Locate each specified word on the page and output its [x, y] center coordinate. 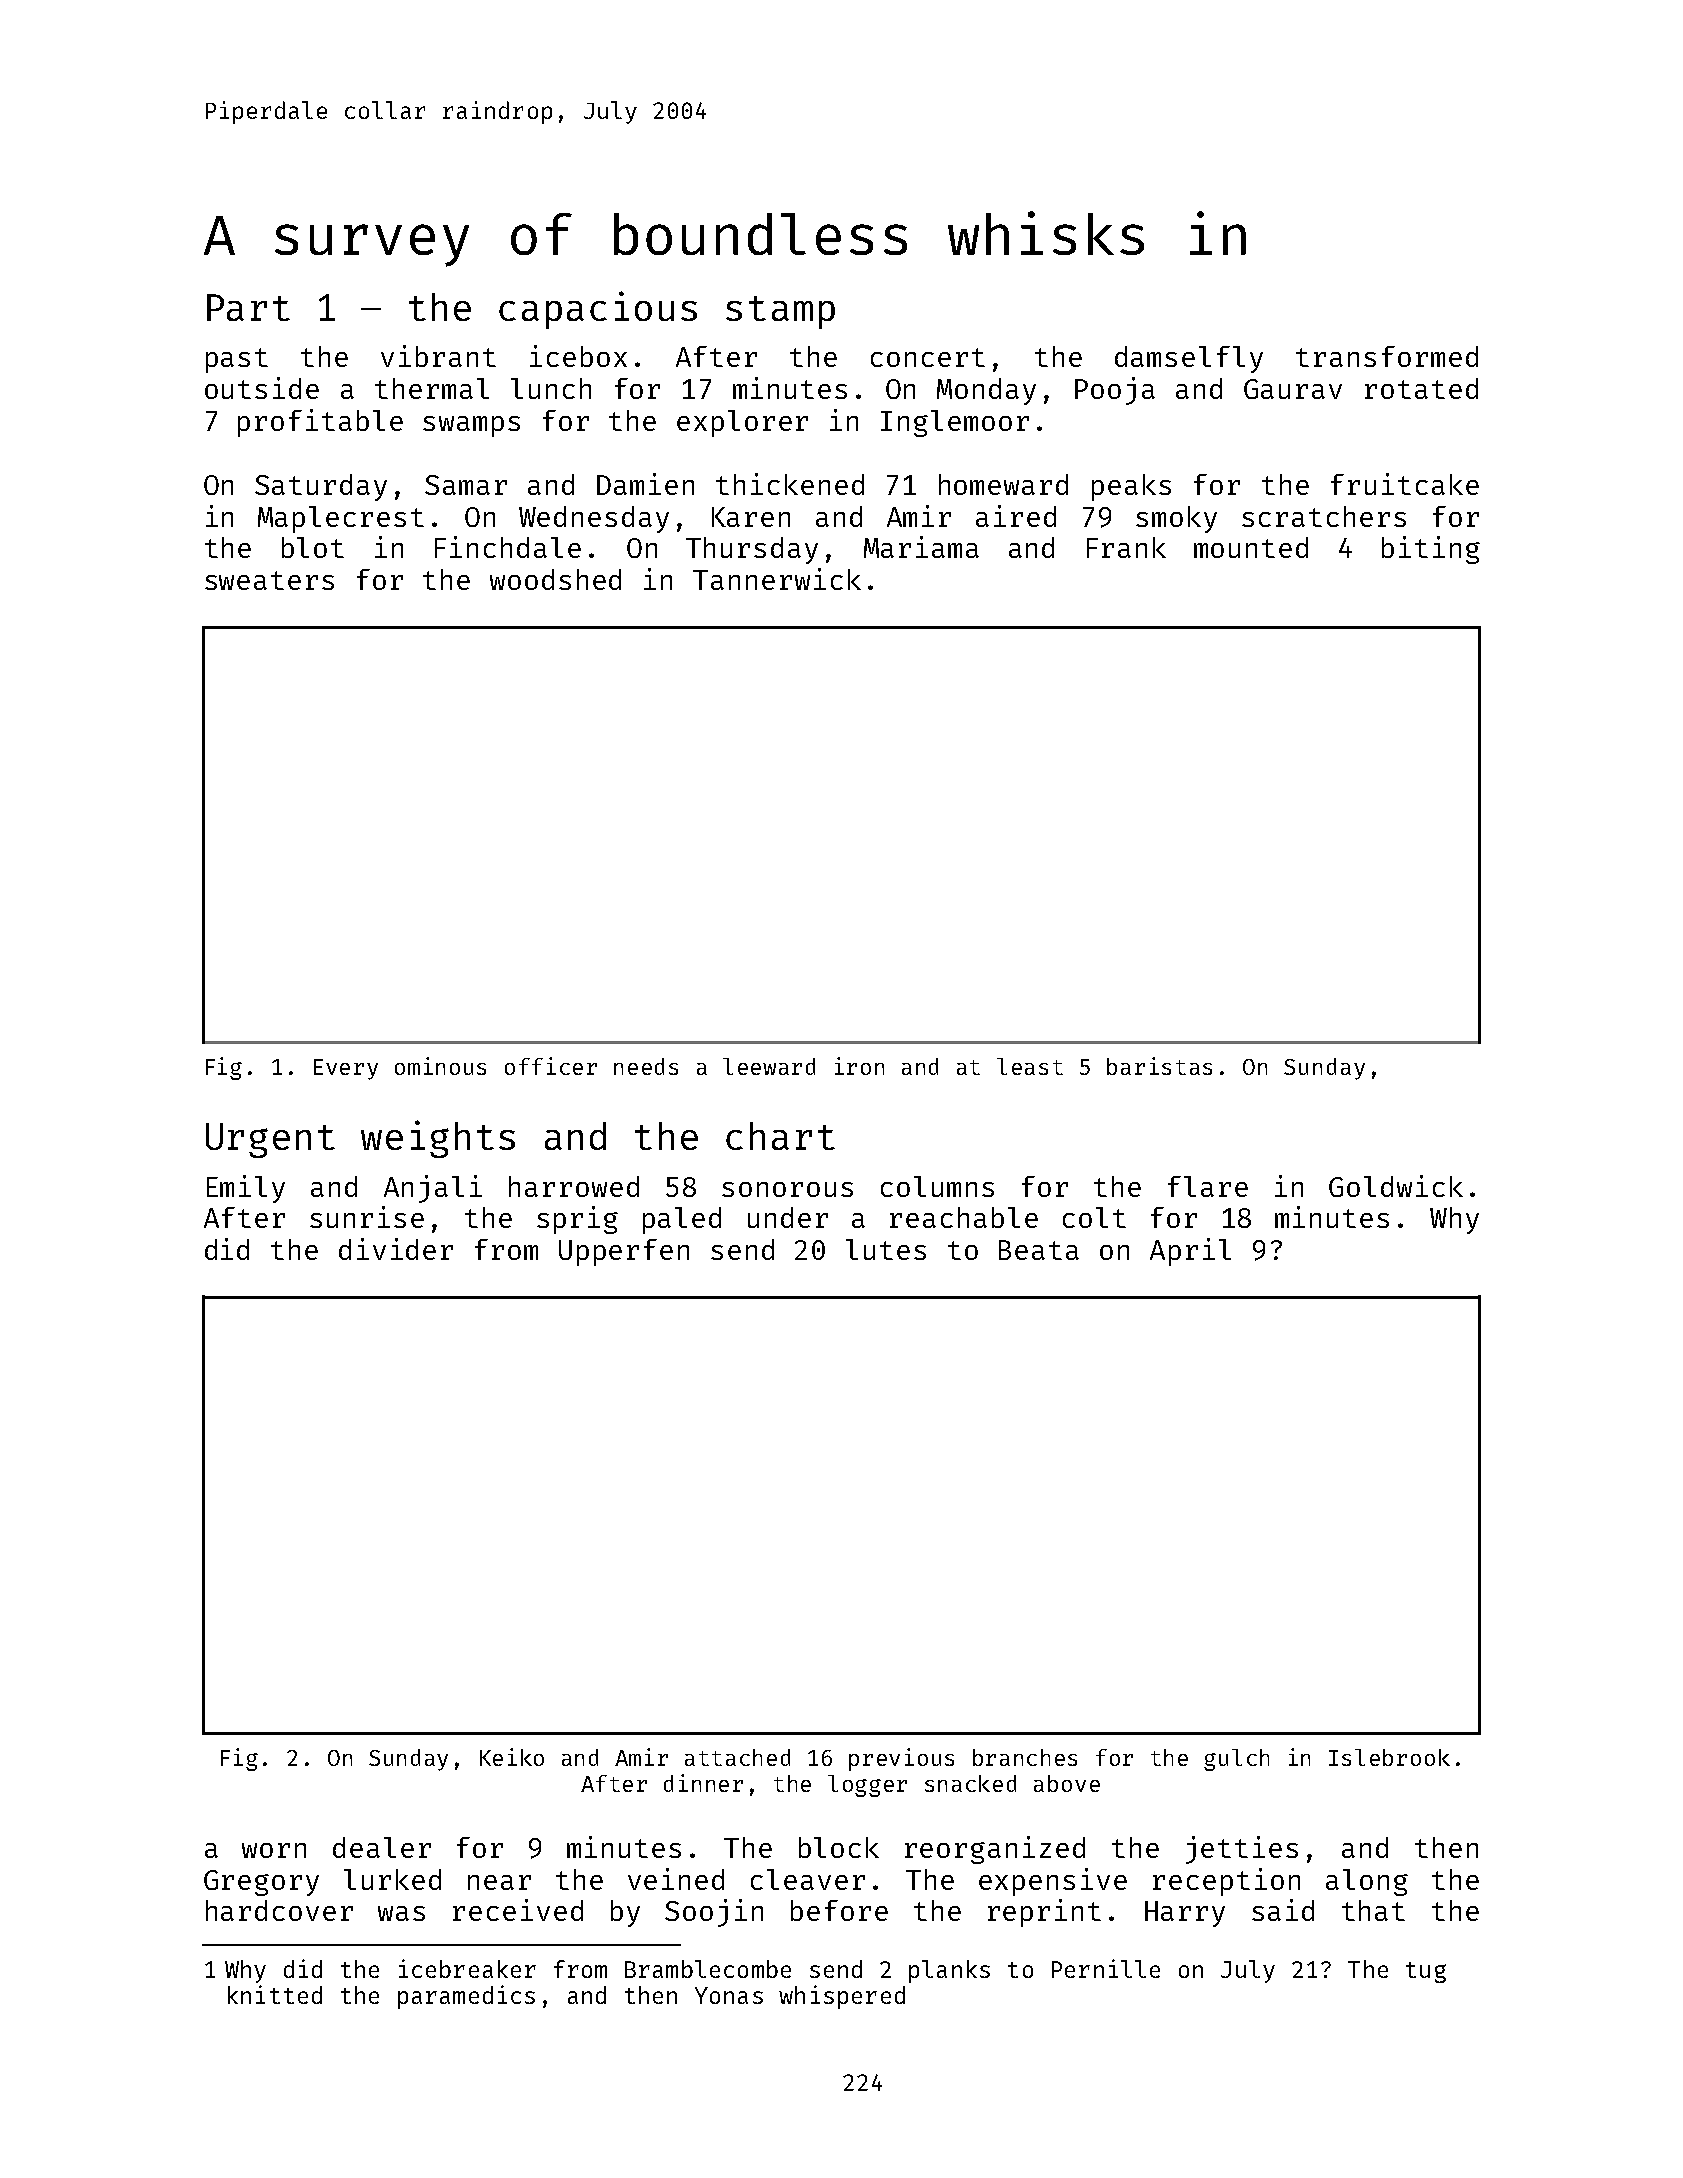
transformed [1387, 356]
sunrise [367, 1217]
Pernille [1106, 1968]
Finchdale [508, 547]
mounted [1251, 547]
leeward [769, 1066]
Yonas [729, 1995]
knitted [275, 1994]
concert [928, 357]
